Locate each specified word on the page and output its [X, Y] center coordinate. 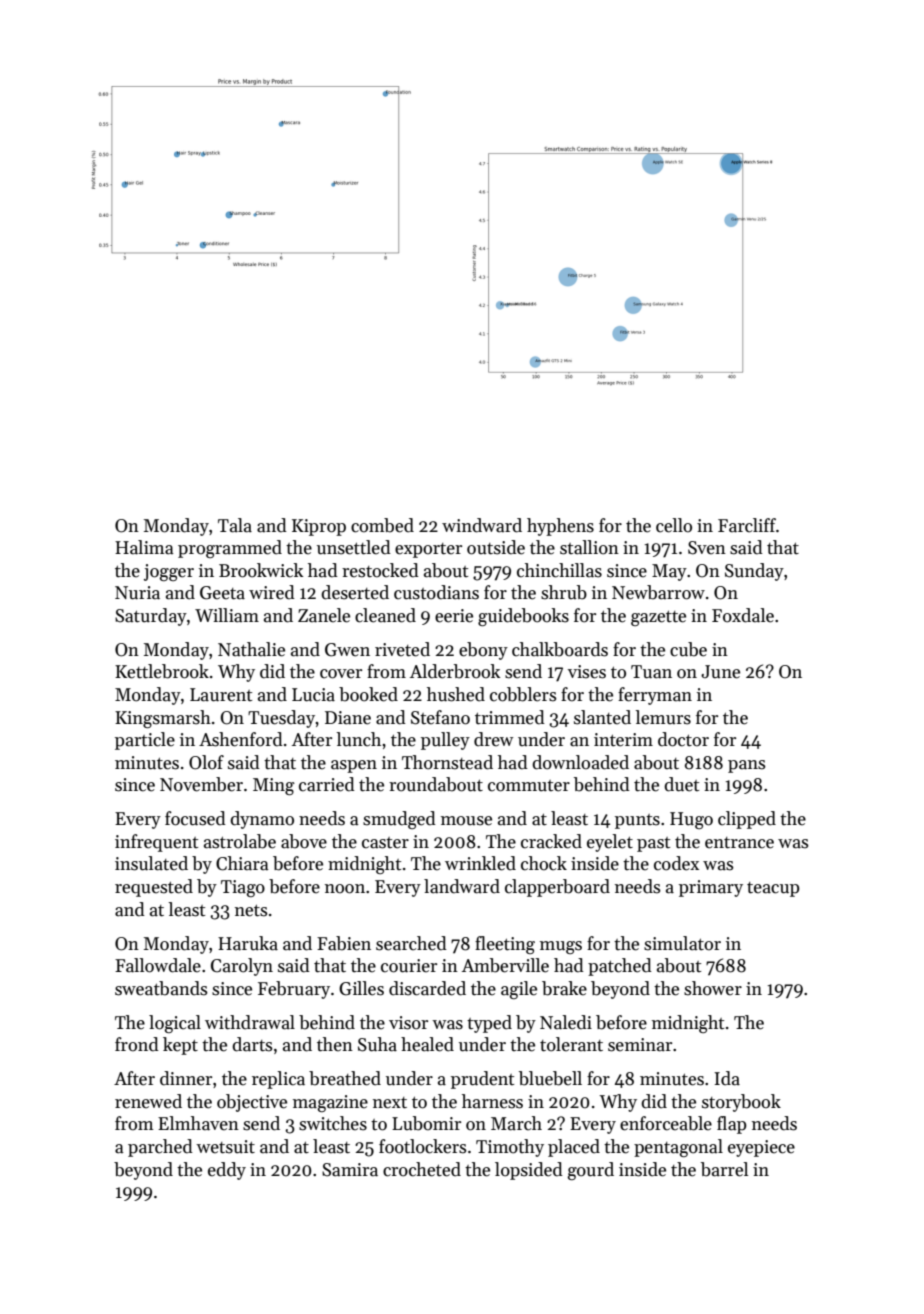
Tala [235, 525]
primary [711, 888]
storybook [741, 1103]
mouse [466, 821]
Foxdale [743, 615]
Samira [350, 1170]
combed [382, 525]
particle [145, 741]
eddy [227, 1171]
